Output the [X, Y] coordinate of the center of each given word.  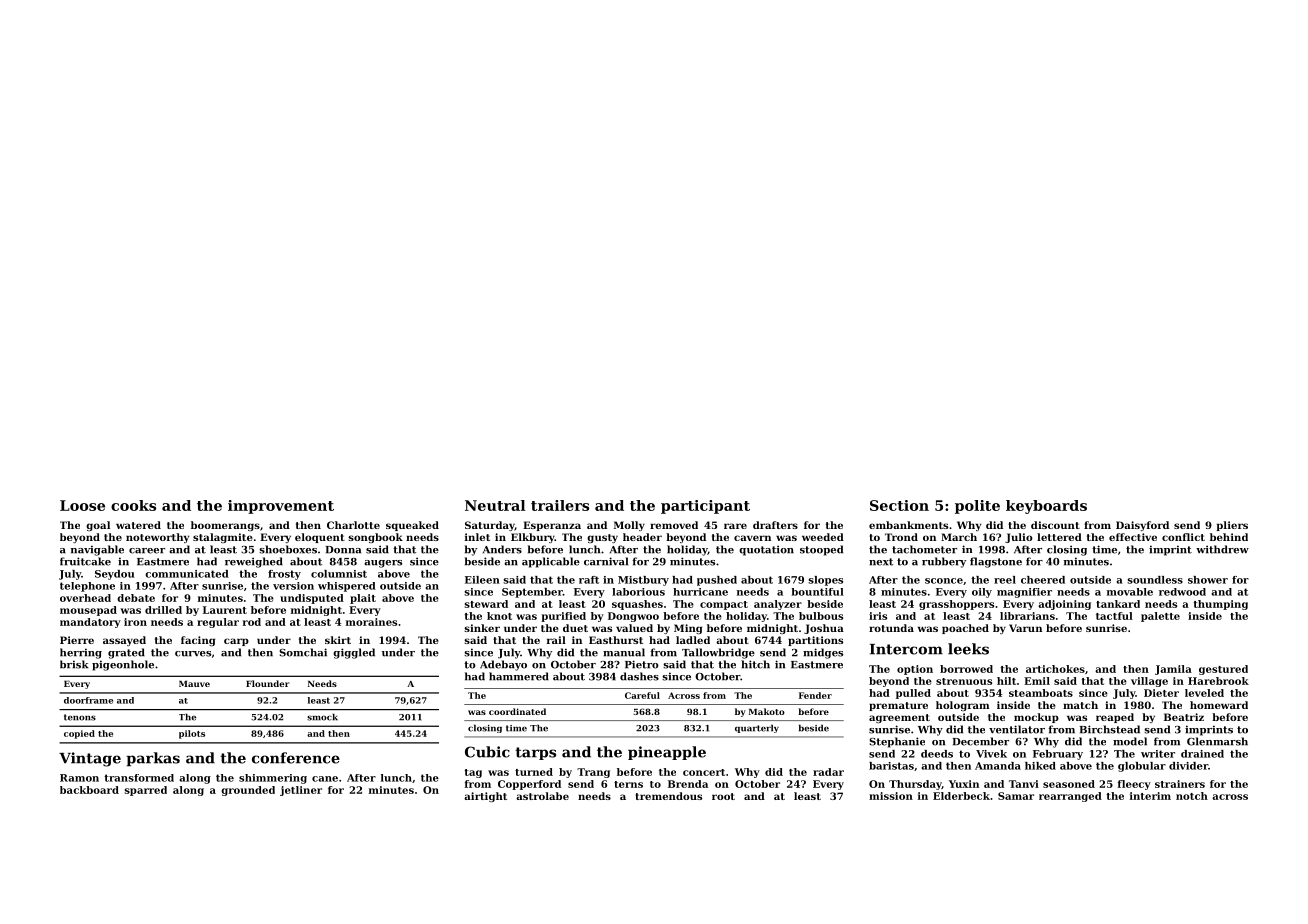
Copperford [529, 785]
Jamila [1173, 670]
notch [1192, 796]
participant [705, 507]
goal [98, 526]
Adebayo [503, 665]
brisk [74, 664]
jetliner [301, 791]
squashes [637, 605]
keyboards [1046, 507]
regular [218, 623]
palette [1160, 617]
